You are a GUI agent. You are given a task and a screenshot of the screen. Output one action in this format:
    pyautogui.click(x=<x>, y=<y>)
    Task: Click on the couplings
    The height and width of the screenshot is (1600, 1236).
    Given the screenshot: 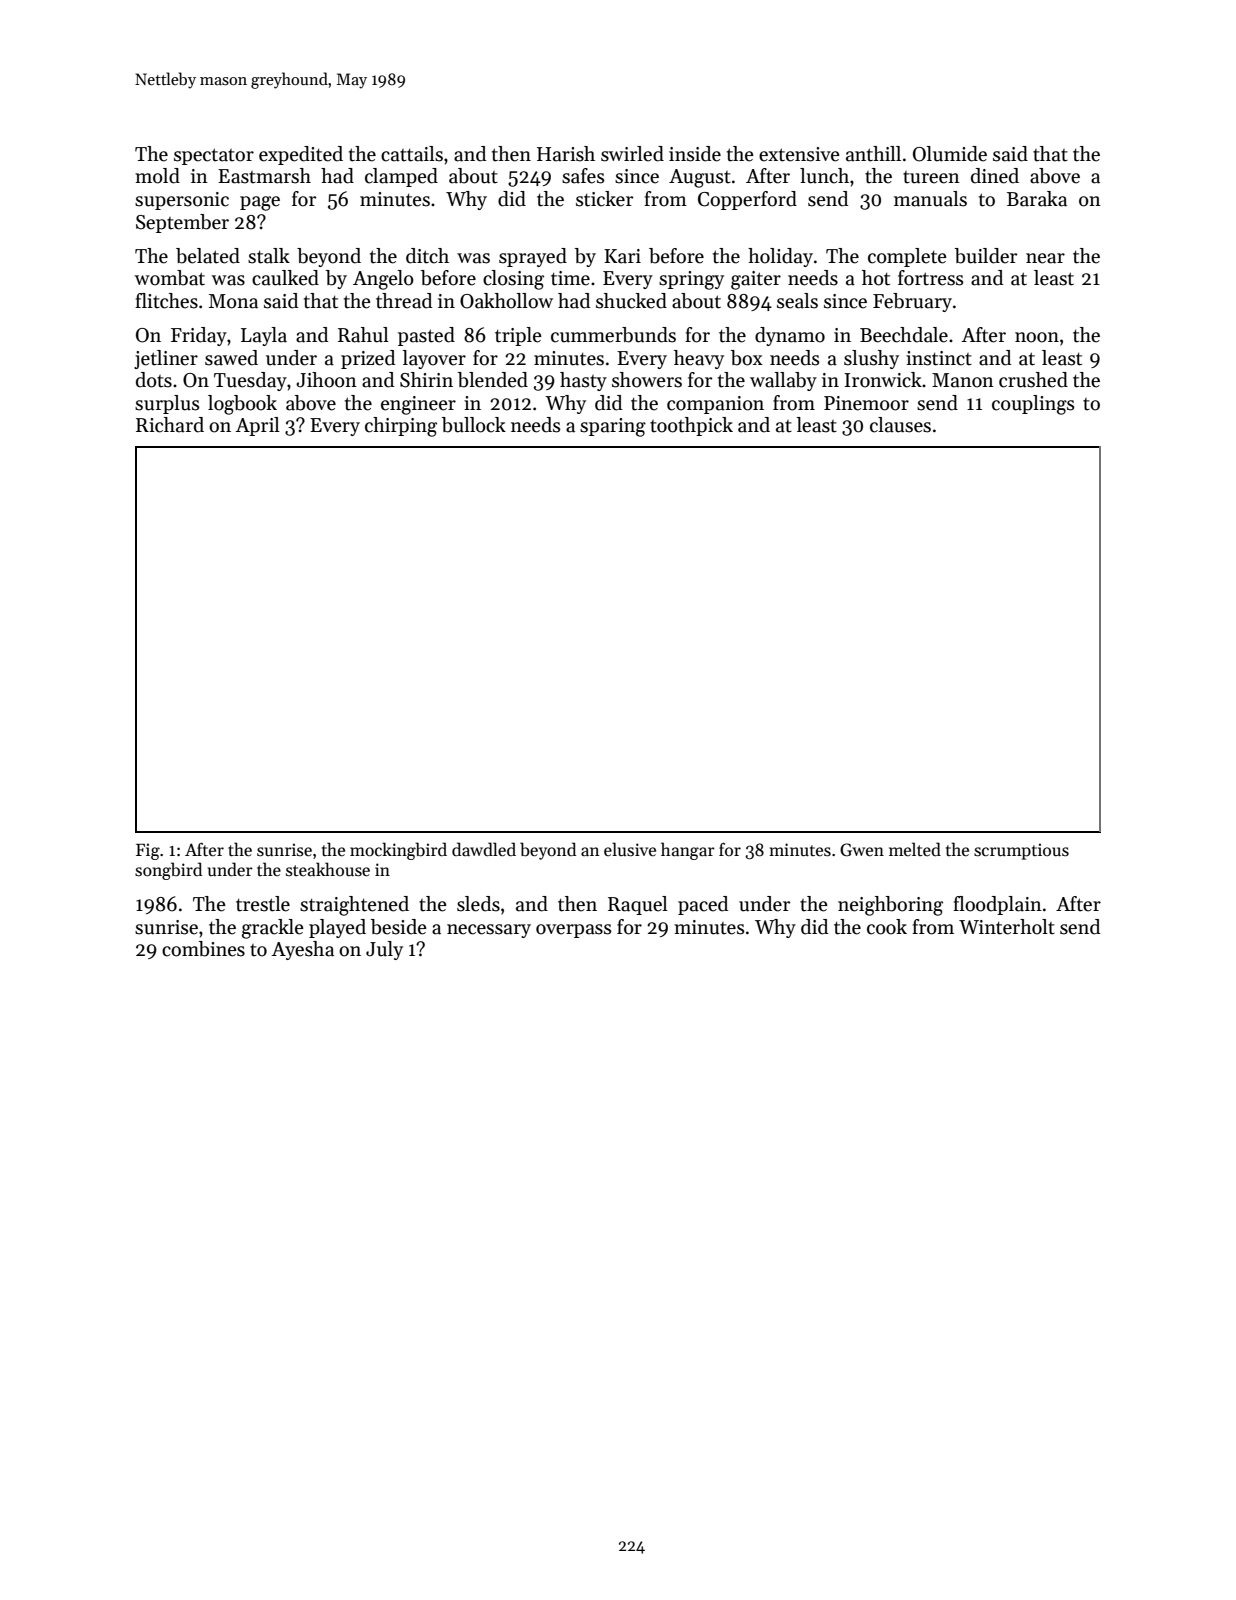 What is the action you would take?
    pyautogui.click(x=1033, y=405)
